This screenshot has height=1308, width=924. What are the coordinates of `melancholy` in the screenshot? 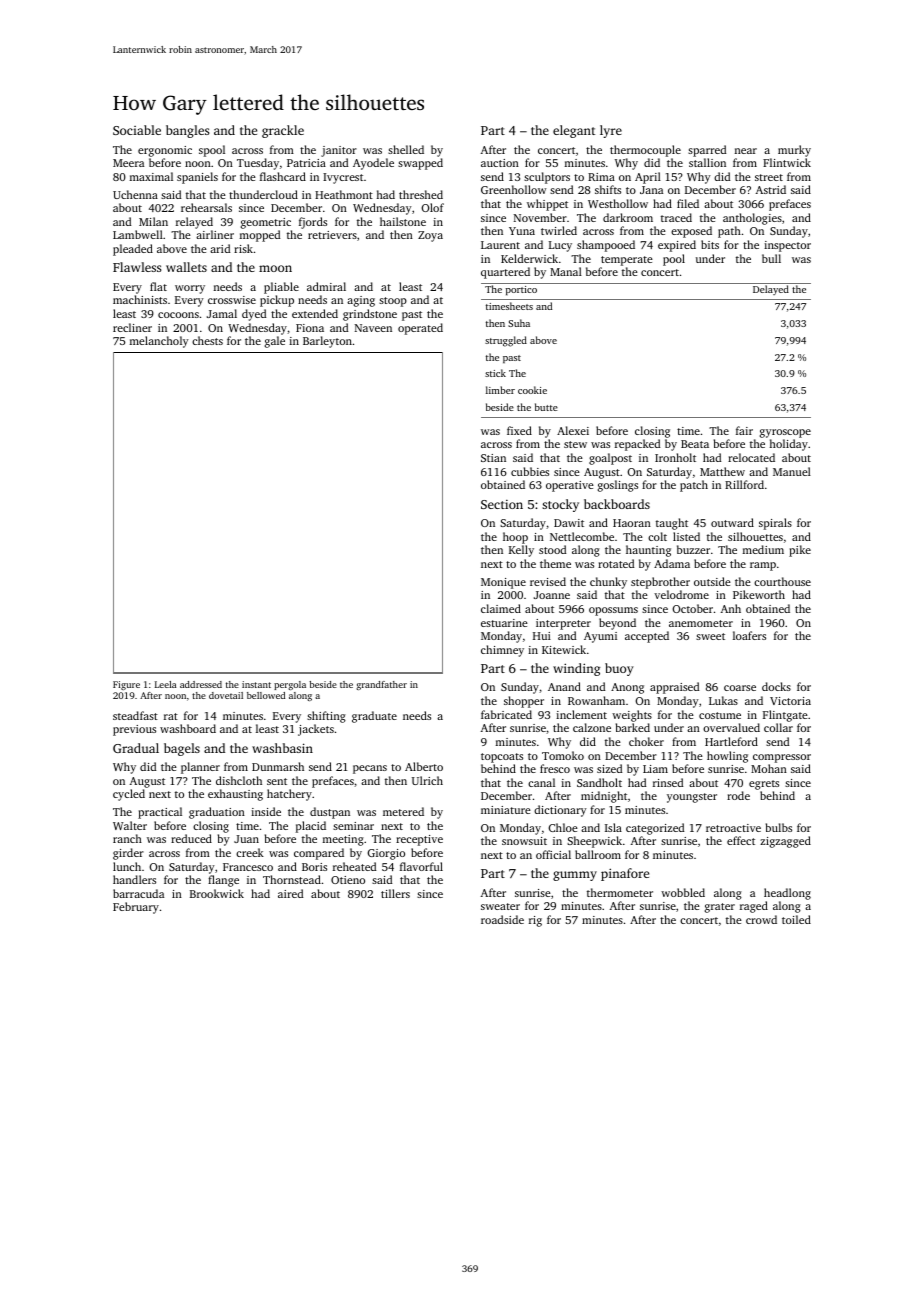 It's located at (159, 342).
